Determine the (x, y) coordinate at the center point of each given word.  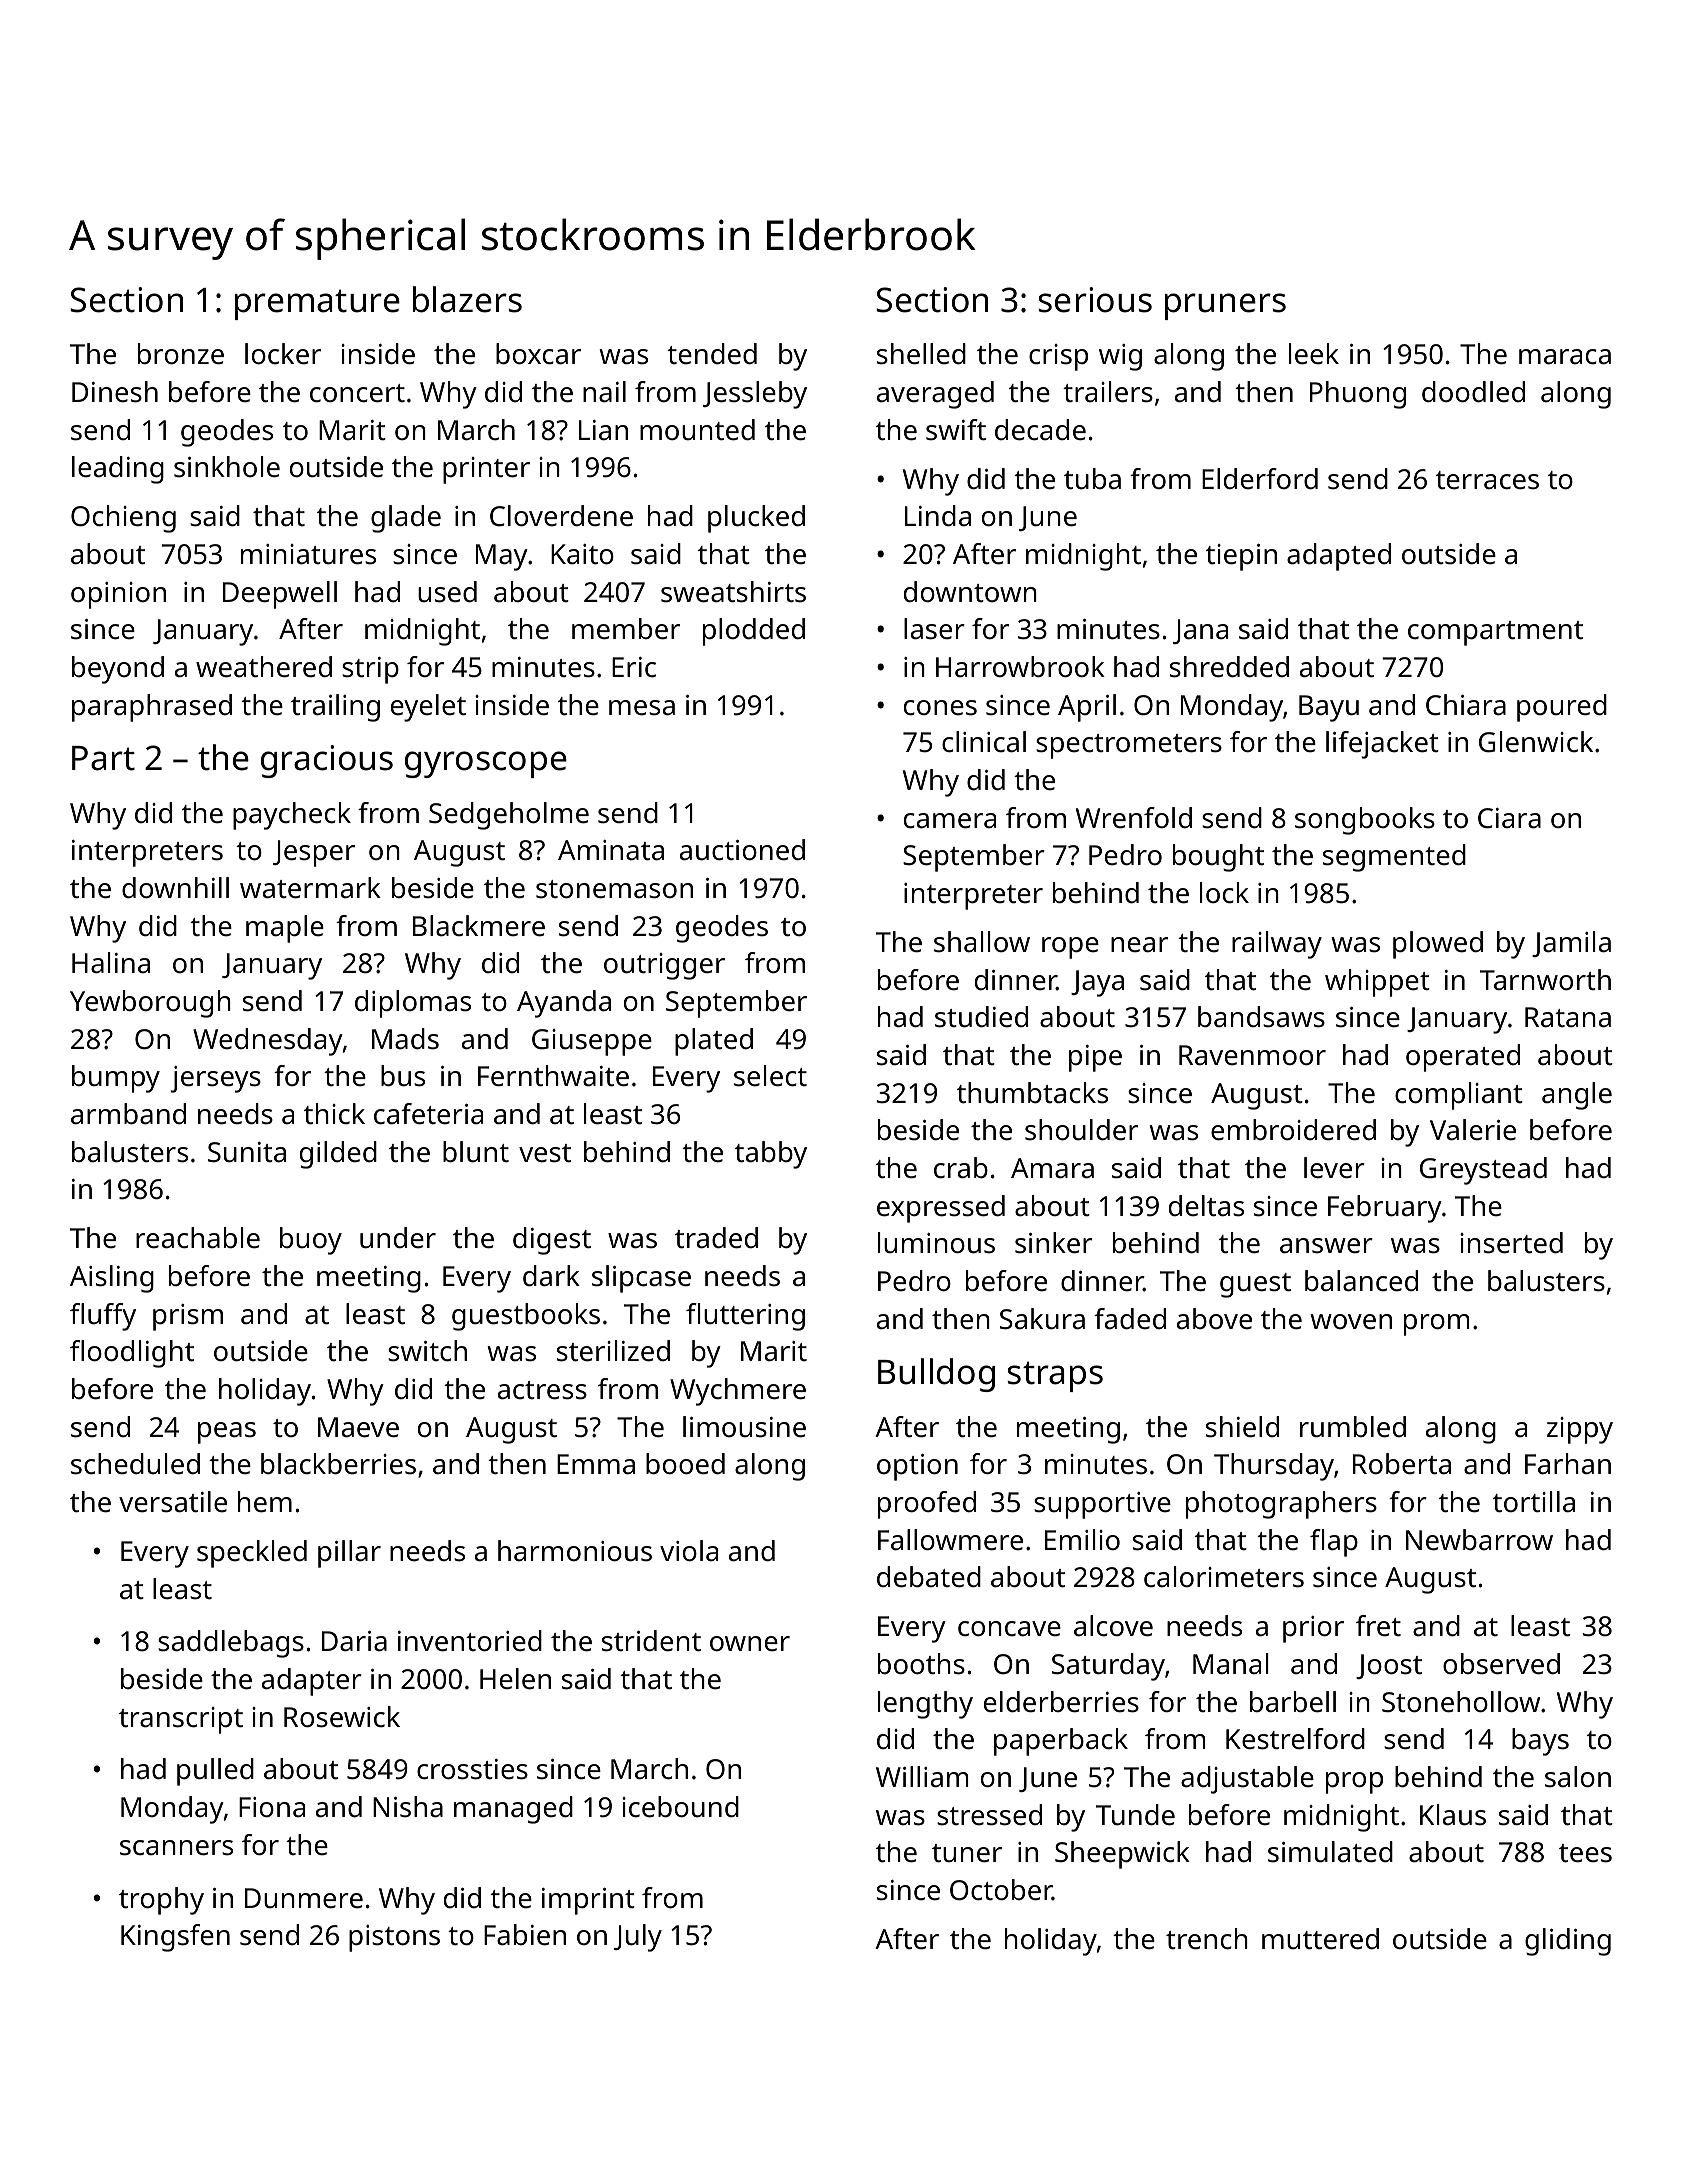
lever (1334, 1168)
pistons (394, 1938)
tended (712, 354)
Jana (1200, 631)
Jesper (314, 853)
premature (317, 304)
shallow (982, 942)
